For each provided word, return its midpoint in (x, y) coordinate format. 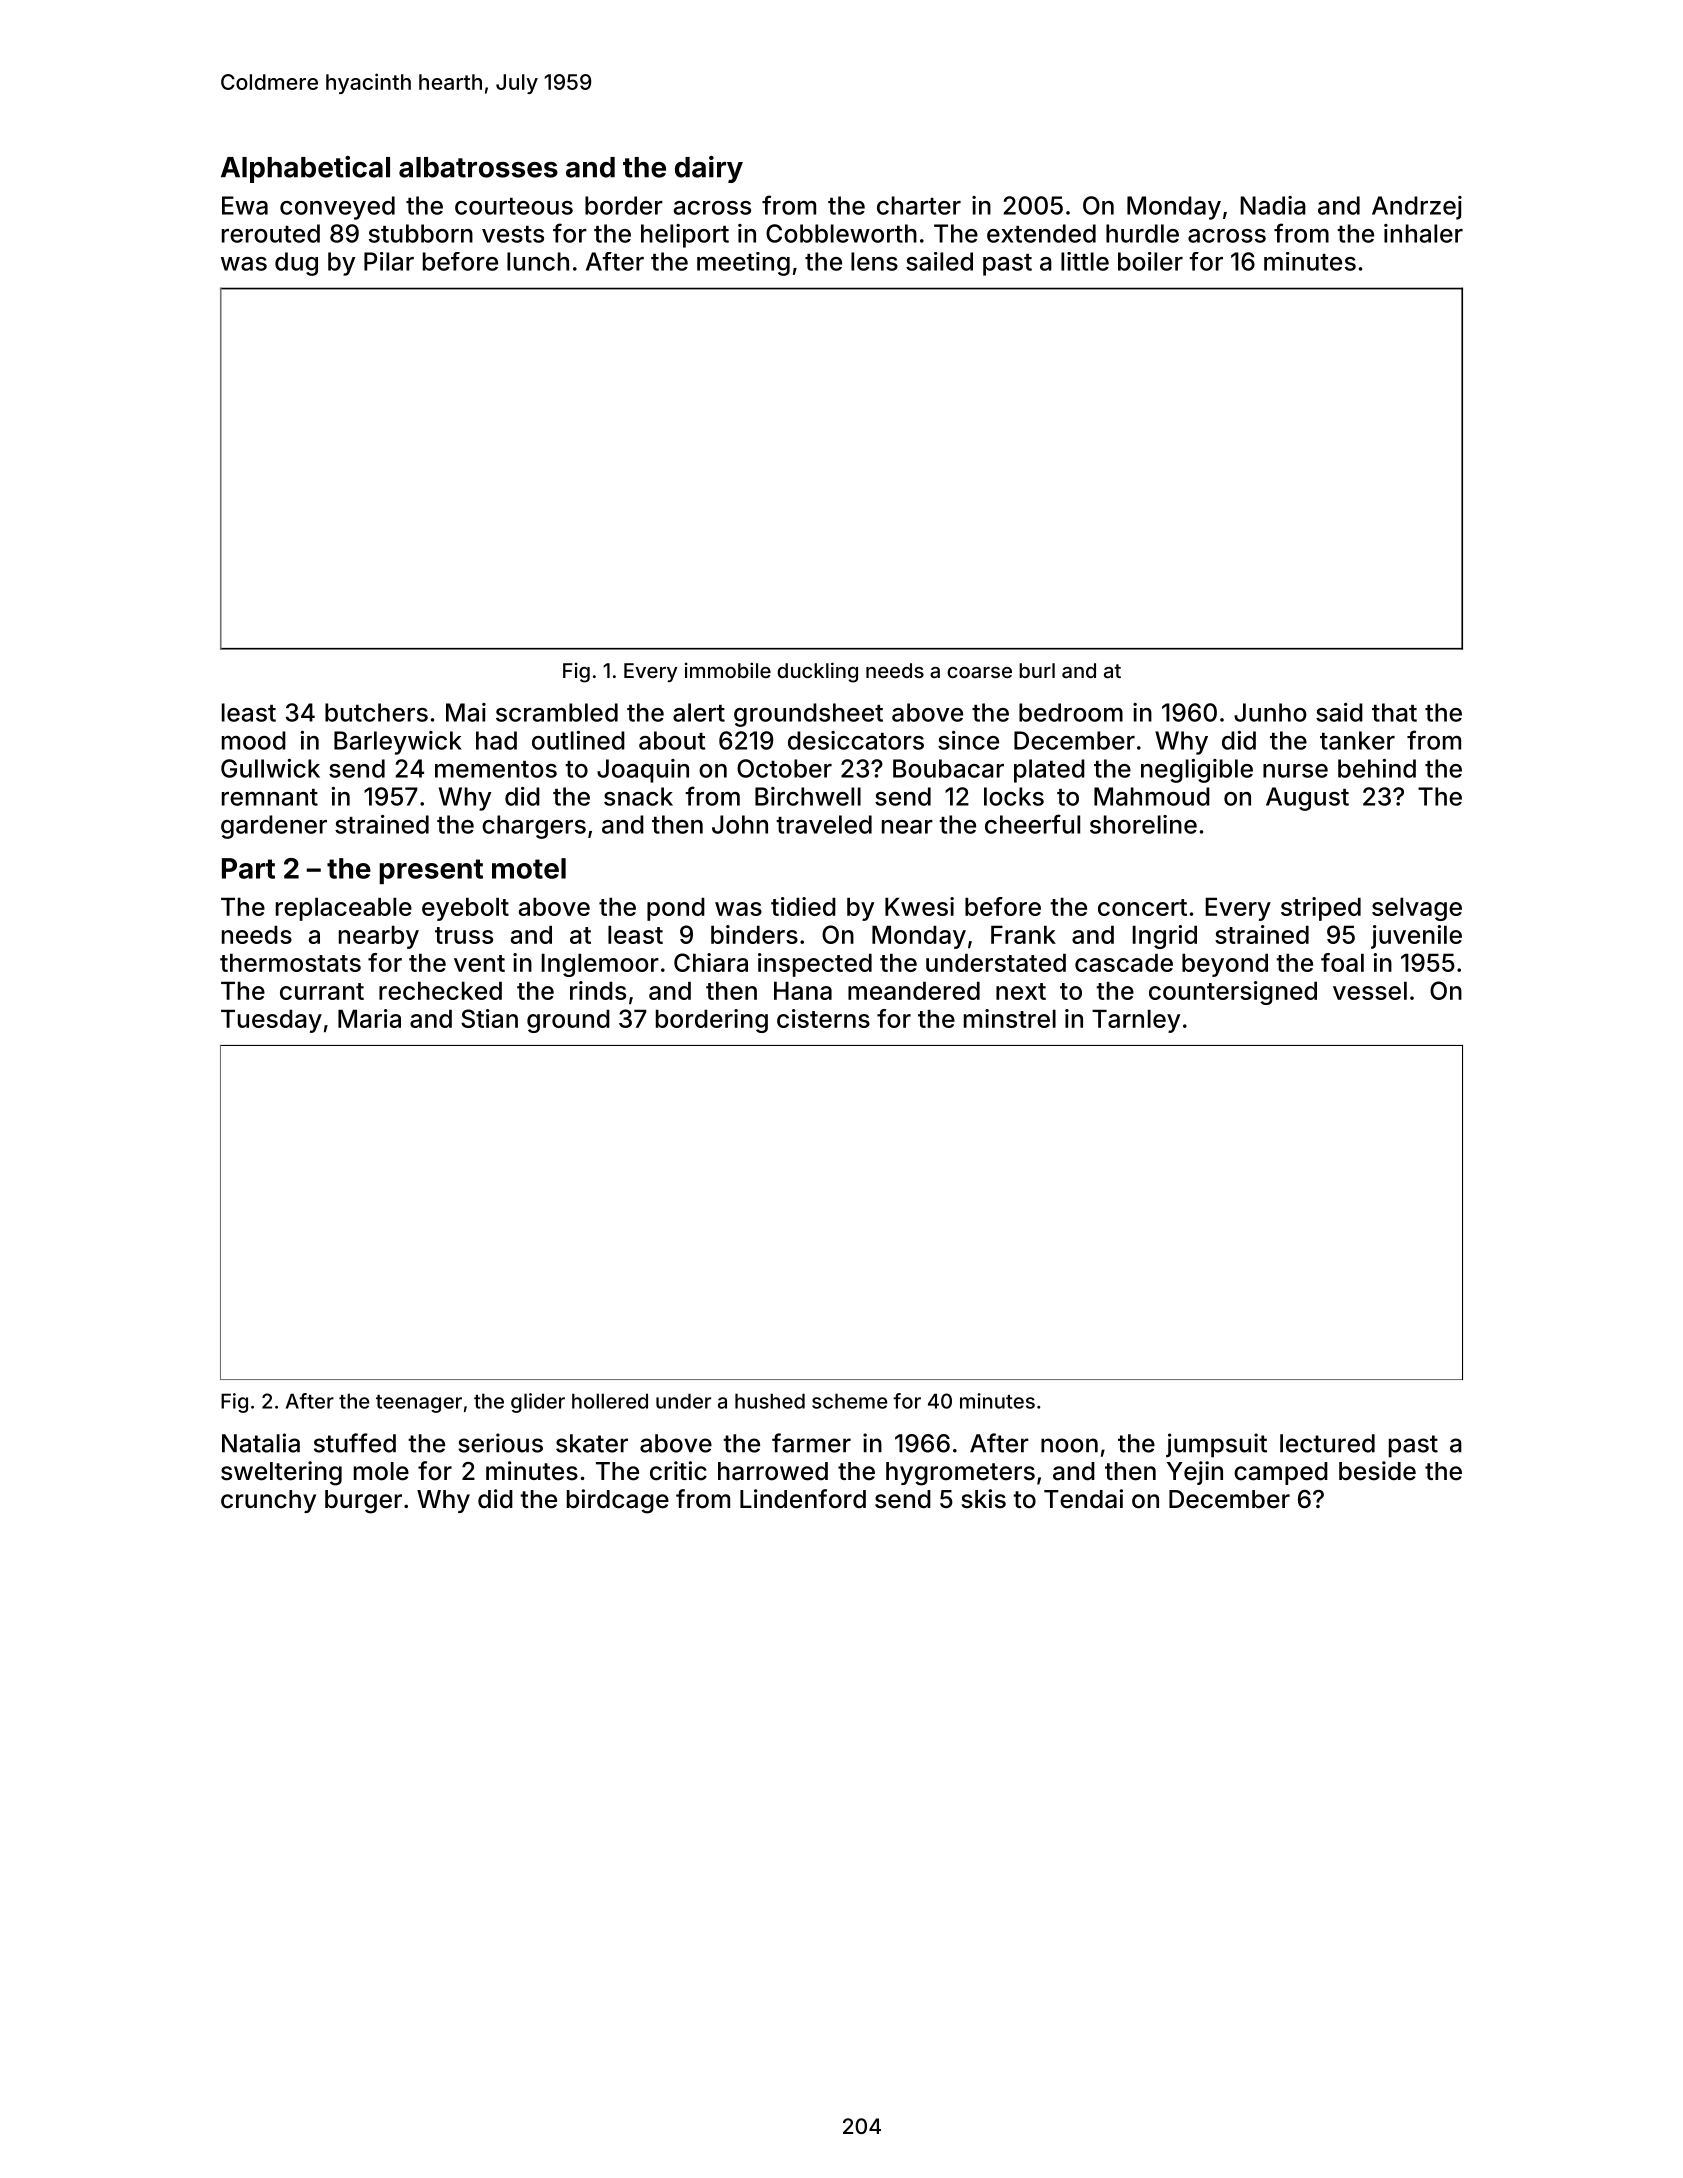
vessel (1370, 990)
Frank (1023, 934)
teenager (419, 1404)
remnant (270, 797)
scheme (849, 1401)
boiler (1150, 261)
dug (296, 264)
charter (919, 205)
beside (1377, 1471)
